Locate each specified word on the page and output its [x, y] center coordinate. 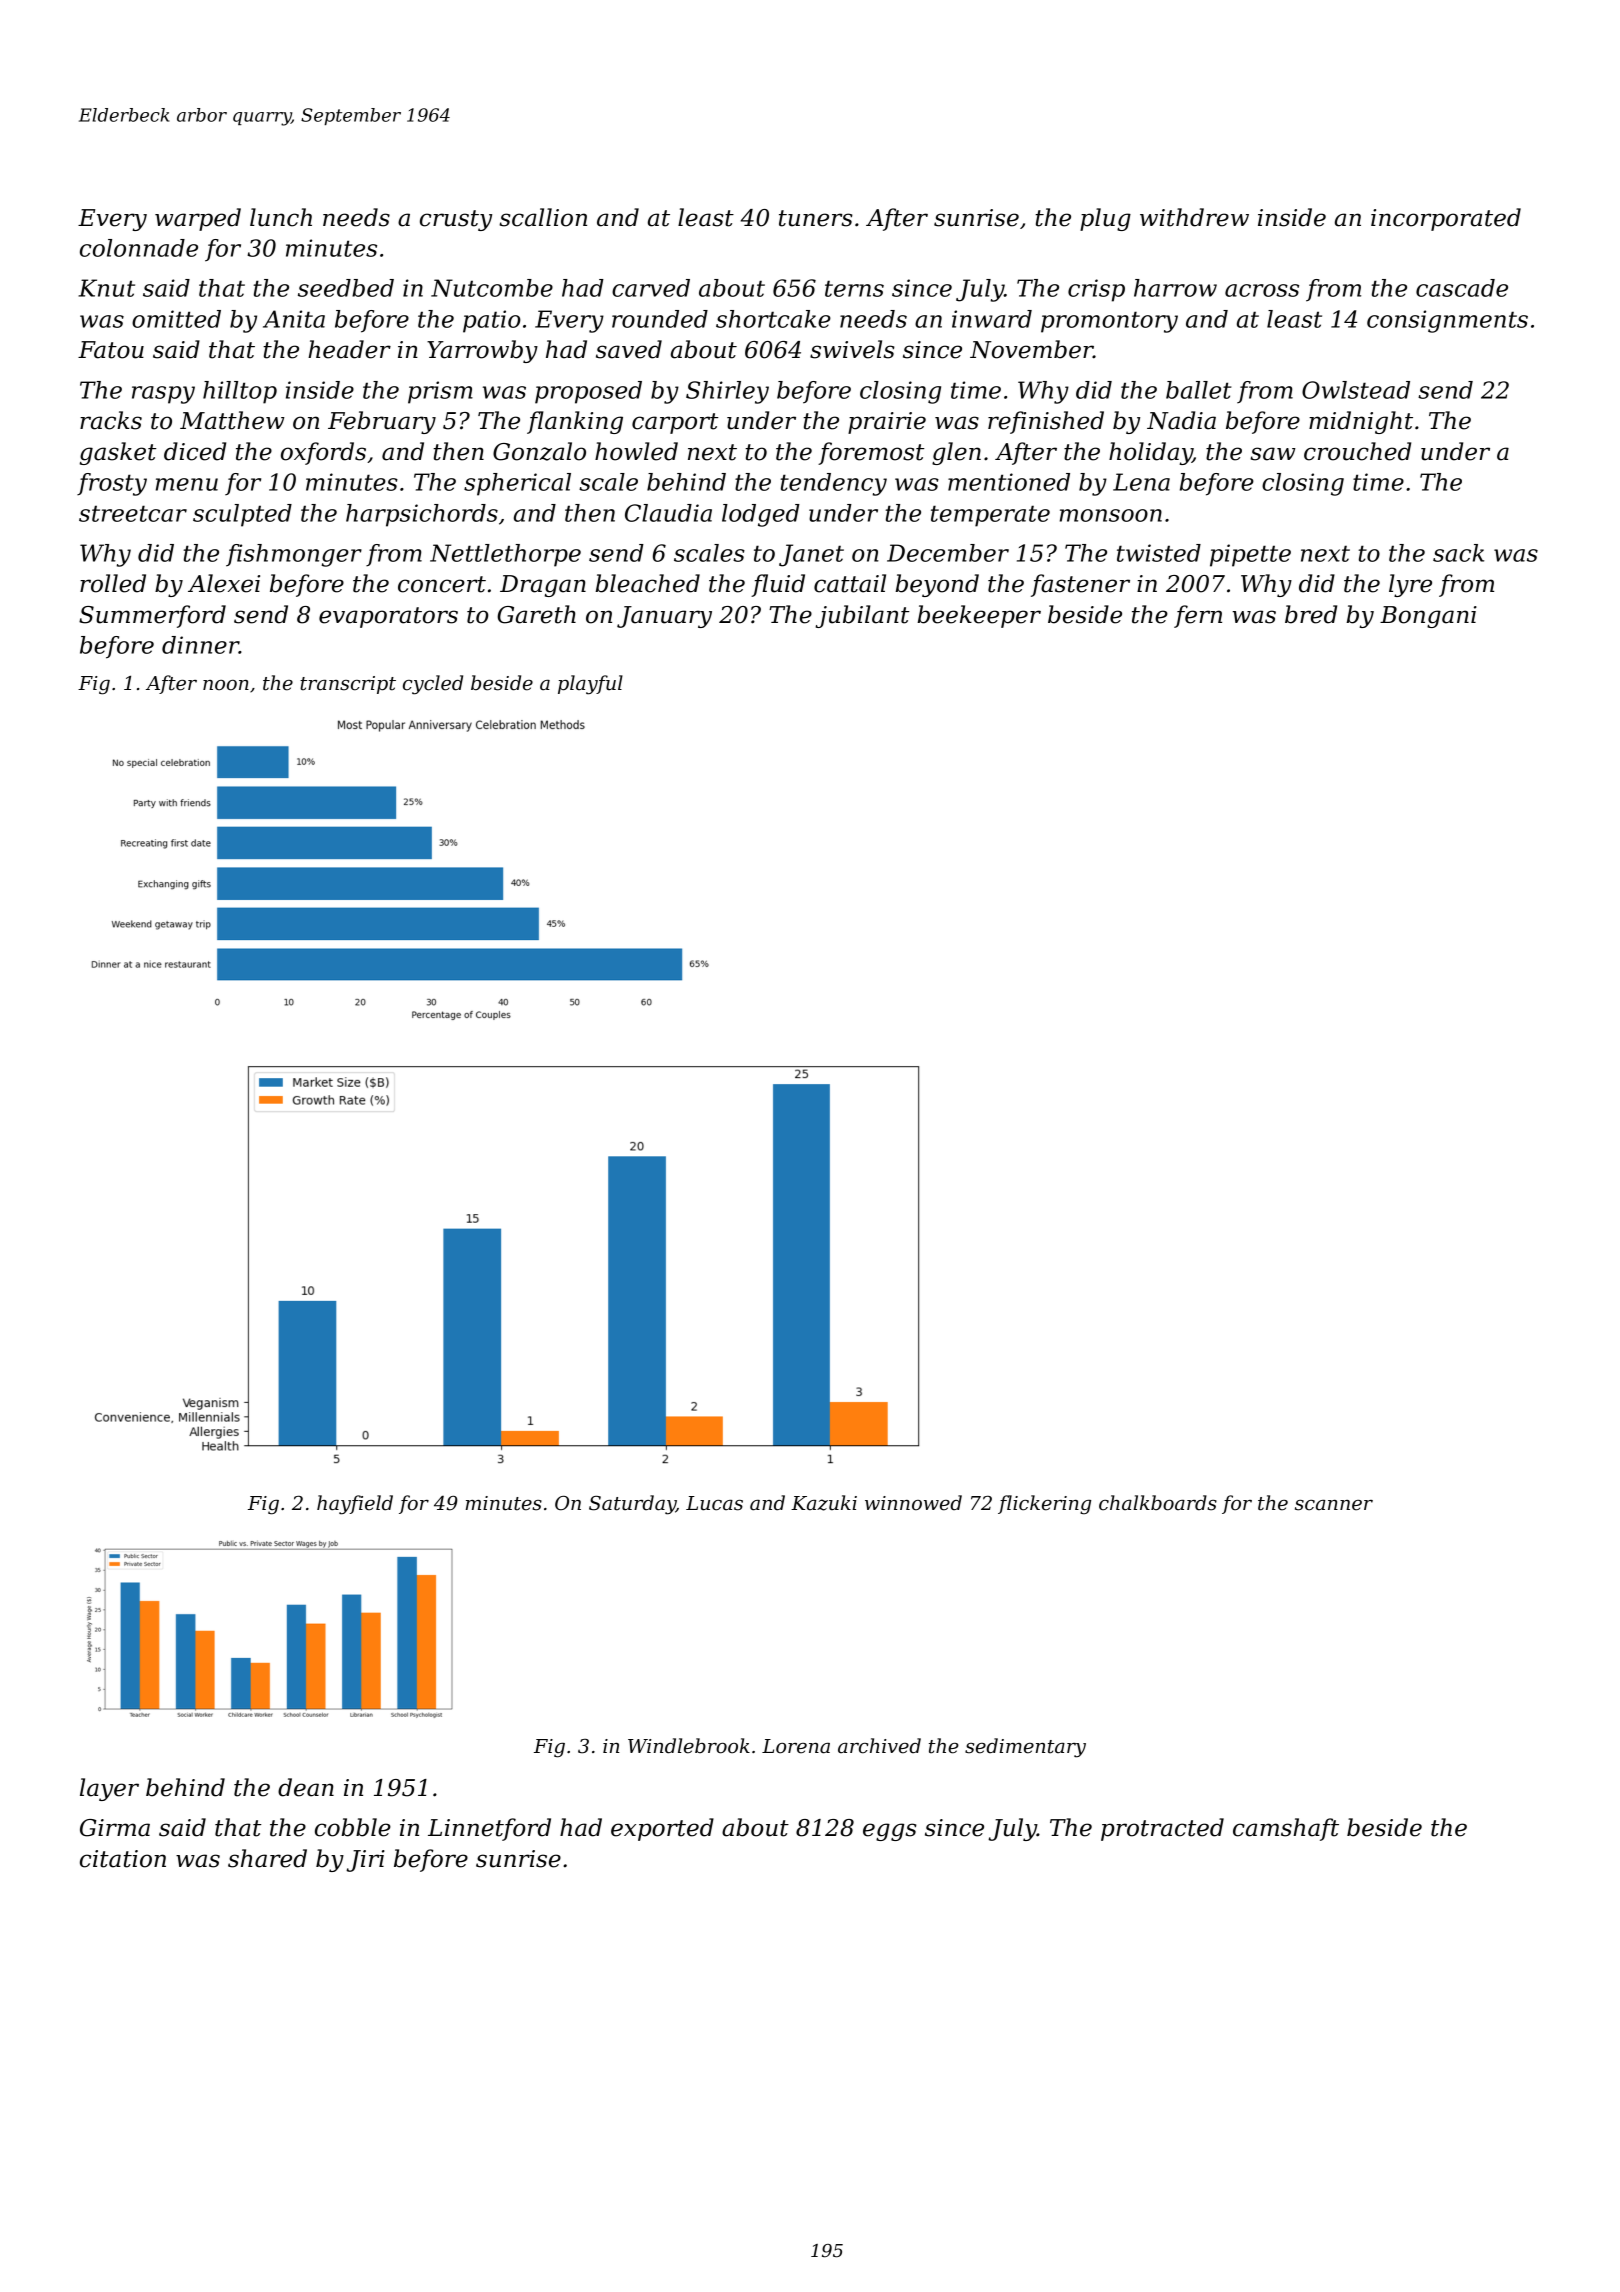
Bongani [1428, 617]
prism [440, 392]
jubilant [862, 616]
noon [226, 685]
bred [1311, 614]
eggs [890, 1832]
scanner [1334, 1505]
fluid [778, 585]
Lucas [714, 1503]
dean [306, 1787]
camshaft [1286, 1829]
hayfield [355, 1505]
